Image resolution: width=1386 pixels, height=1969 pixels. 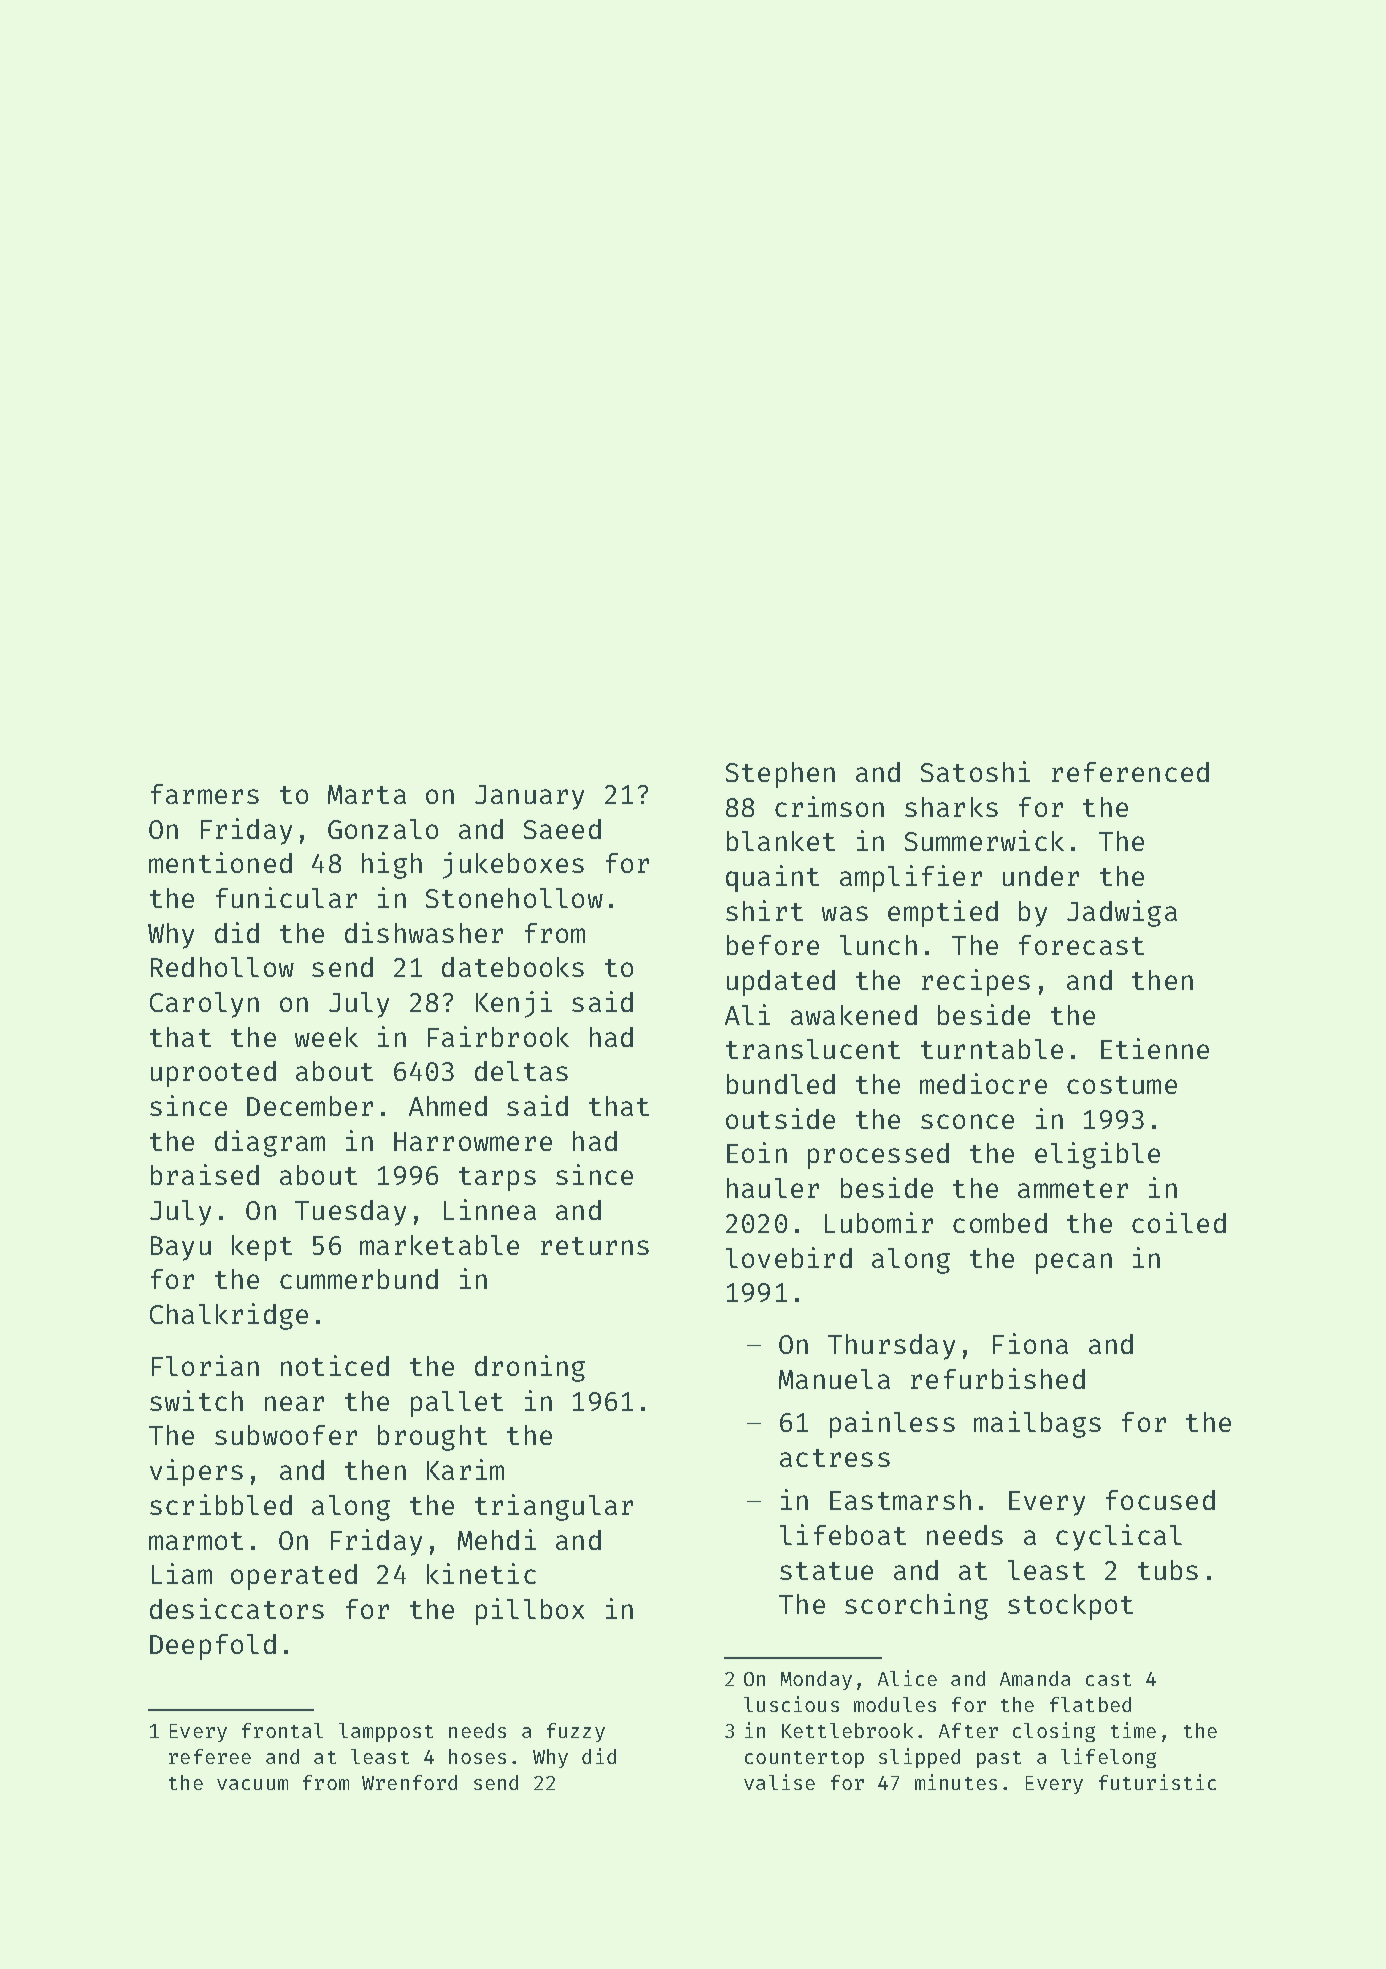 What do you see at coordinates (529, 797) in the screenshot?
I see `January` at bounding box center [529, 797].
